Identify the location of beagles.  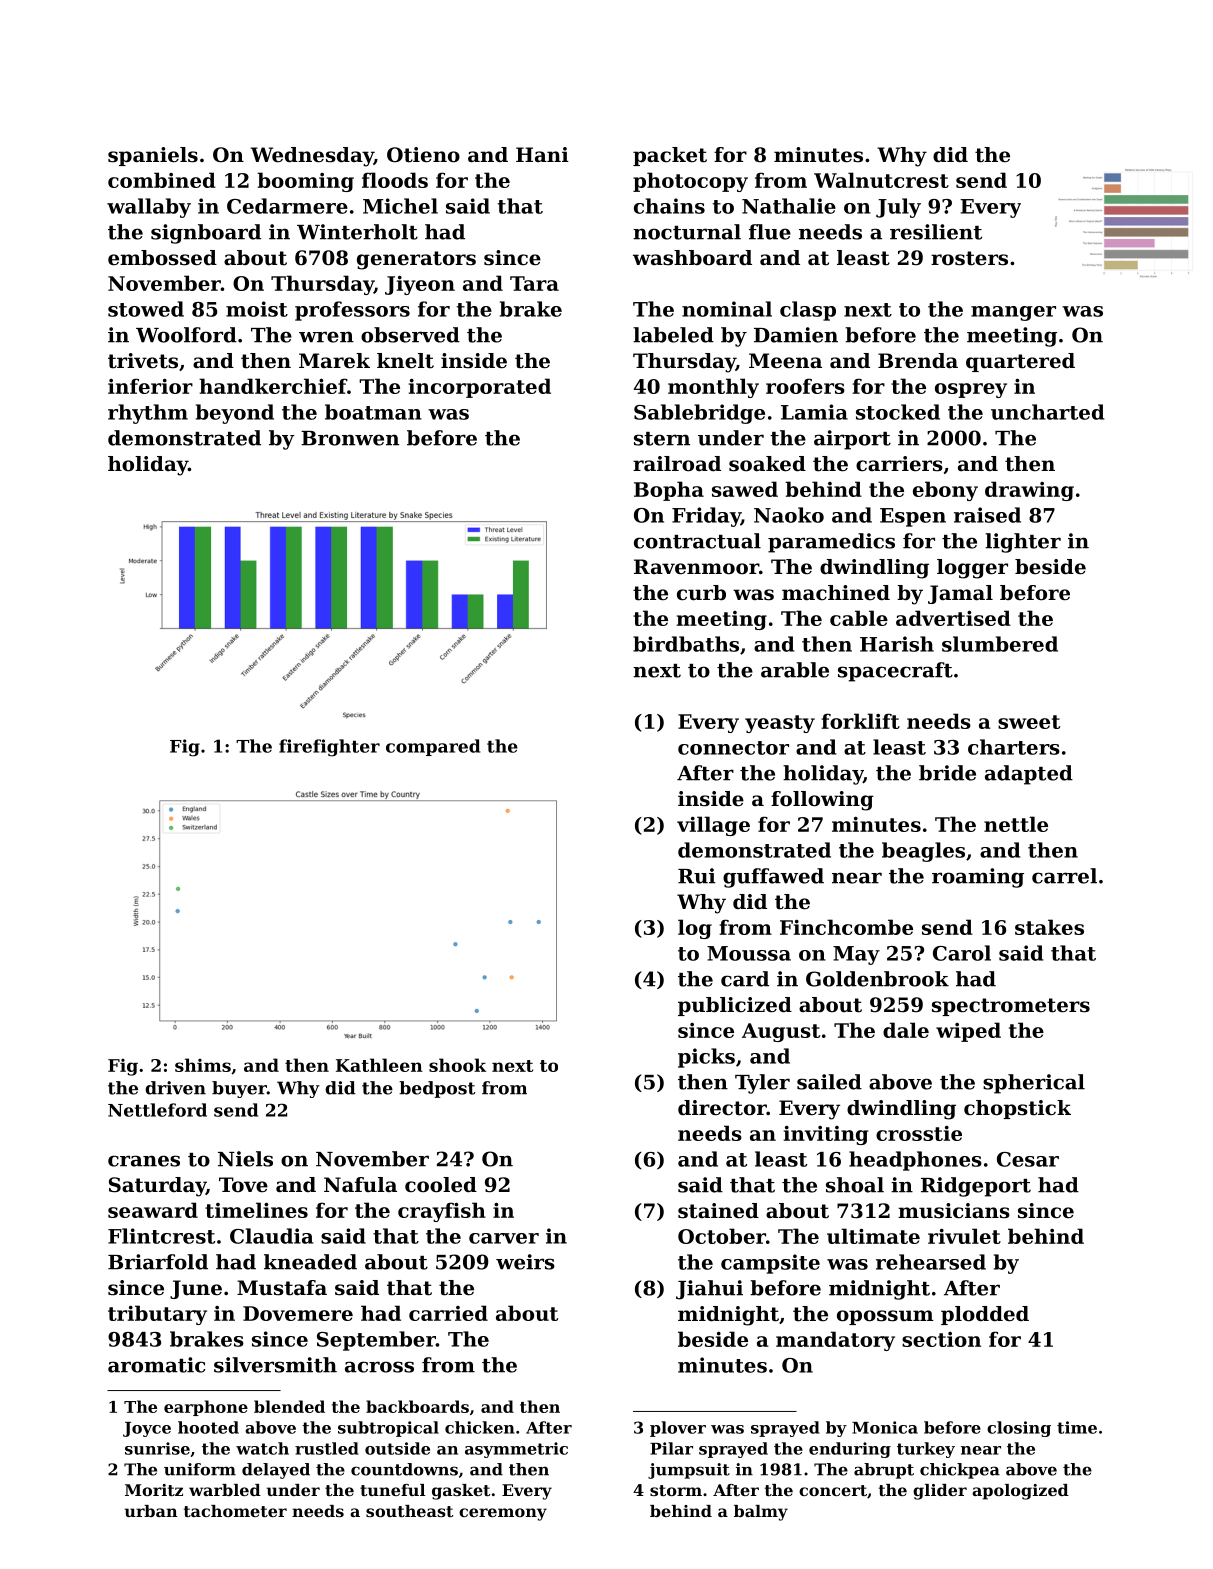
(923, 852).
